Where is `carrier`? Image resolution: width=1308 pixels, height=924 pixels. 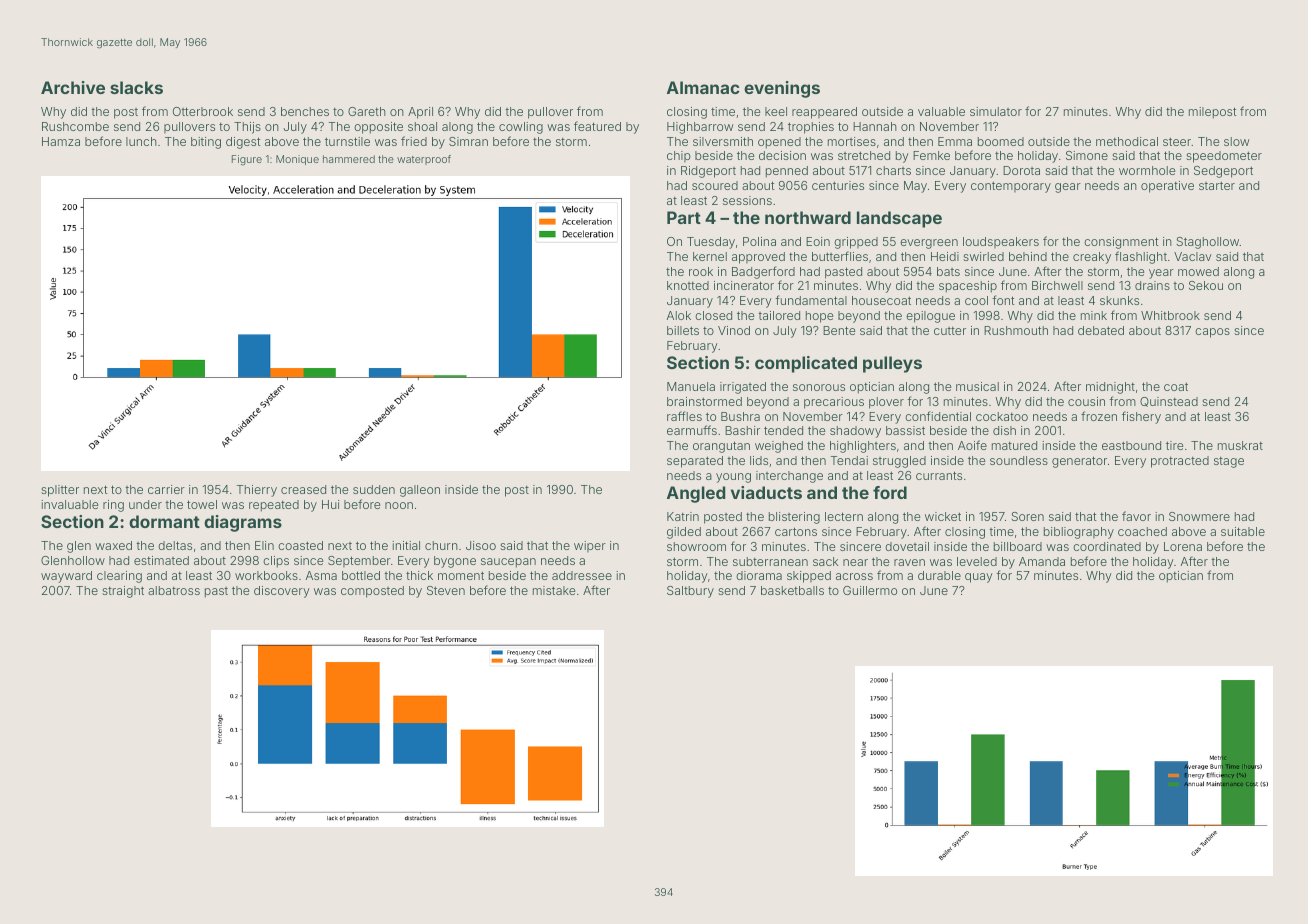 carrier is located at coordinates (166, 489).
